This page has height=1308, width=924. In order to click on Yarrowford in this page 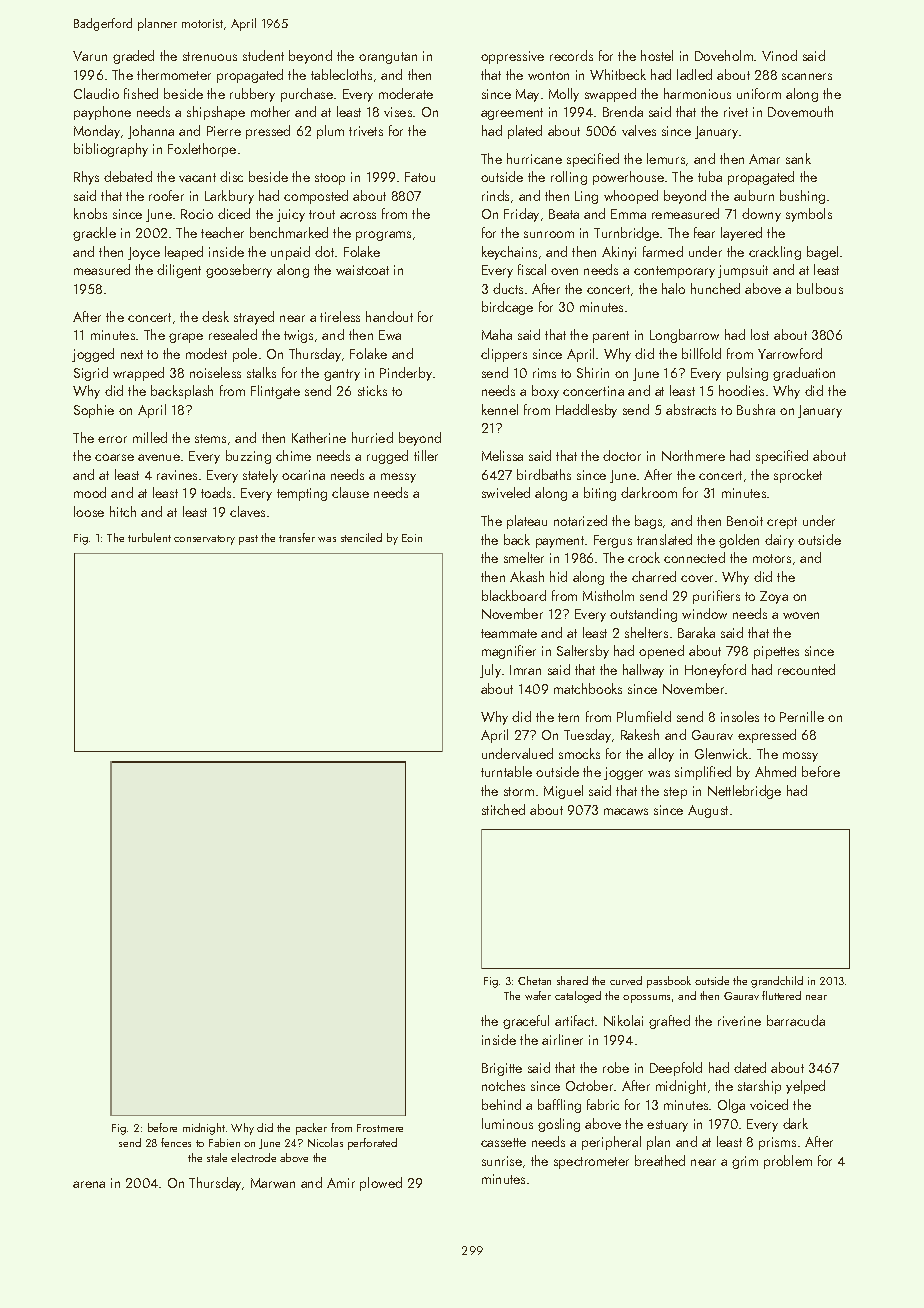, I will do `click(790, 353)`.
